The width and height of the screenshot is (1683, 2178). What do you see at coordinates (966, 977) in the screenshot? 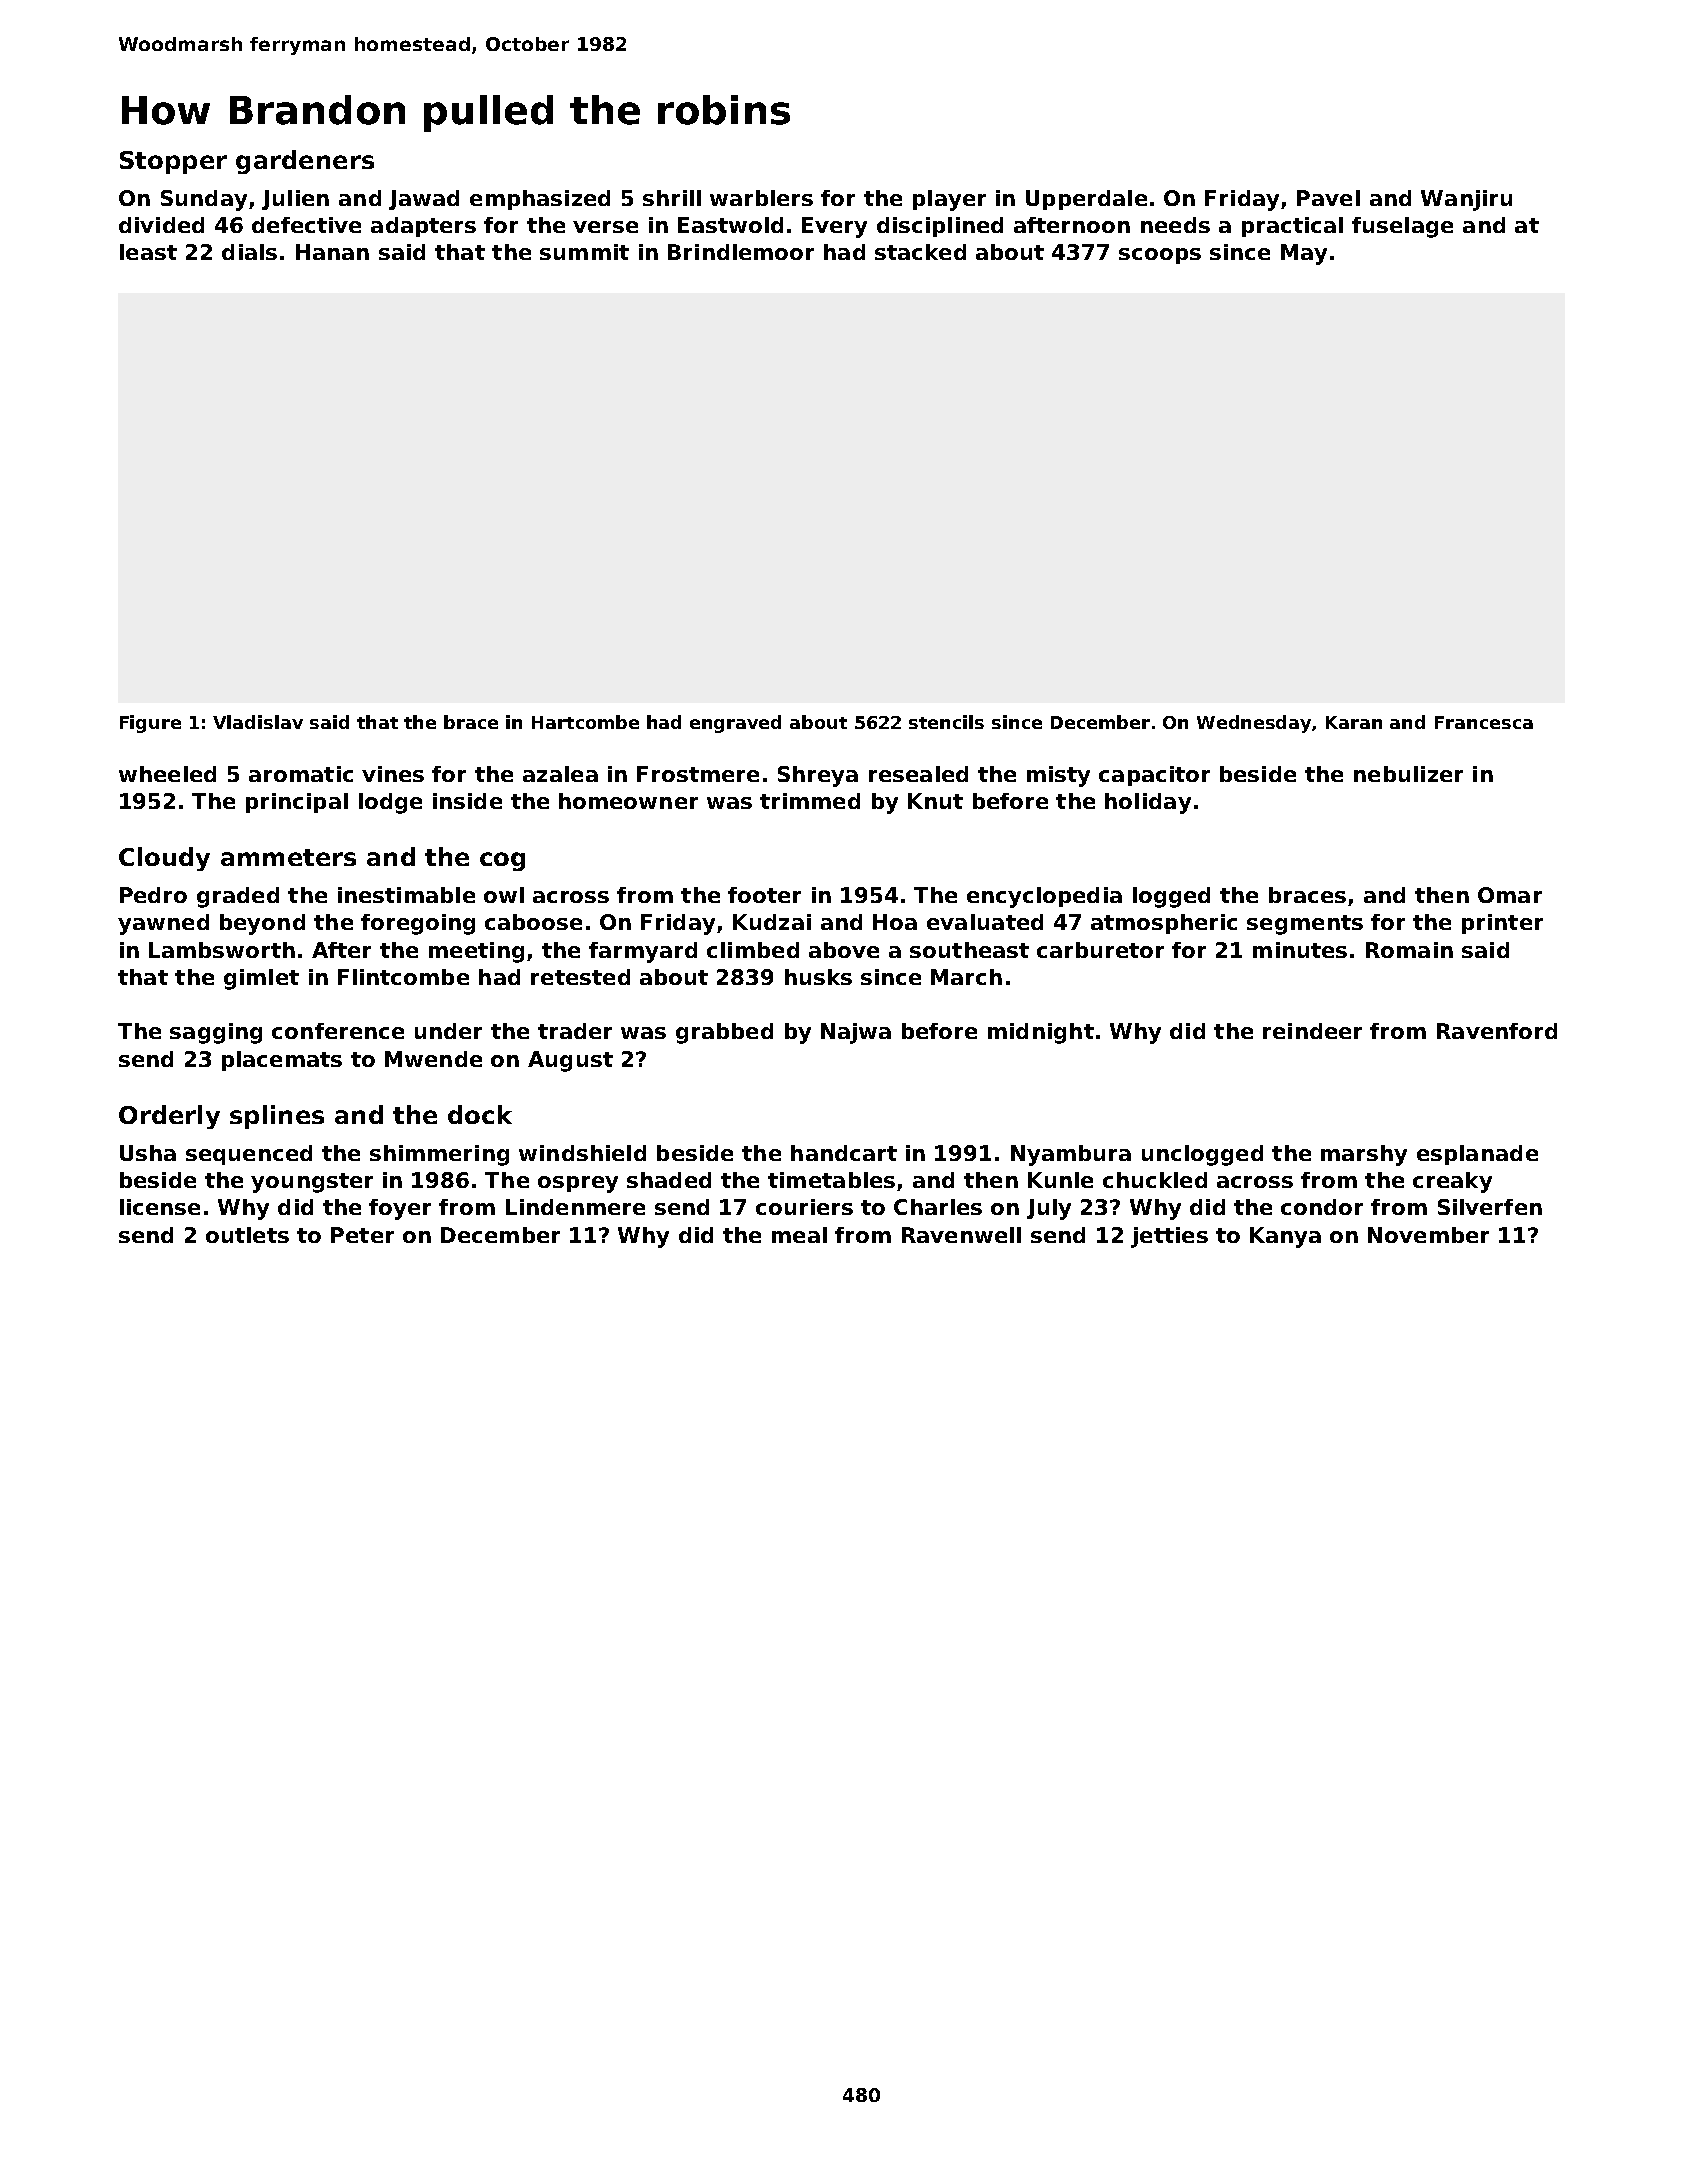
I see `March` at bounding box center [966, 977].
